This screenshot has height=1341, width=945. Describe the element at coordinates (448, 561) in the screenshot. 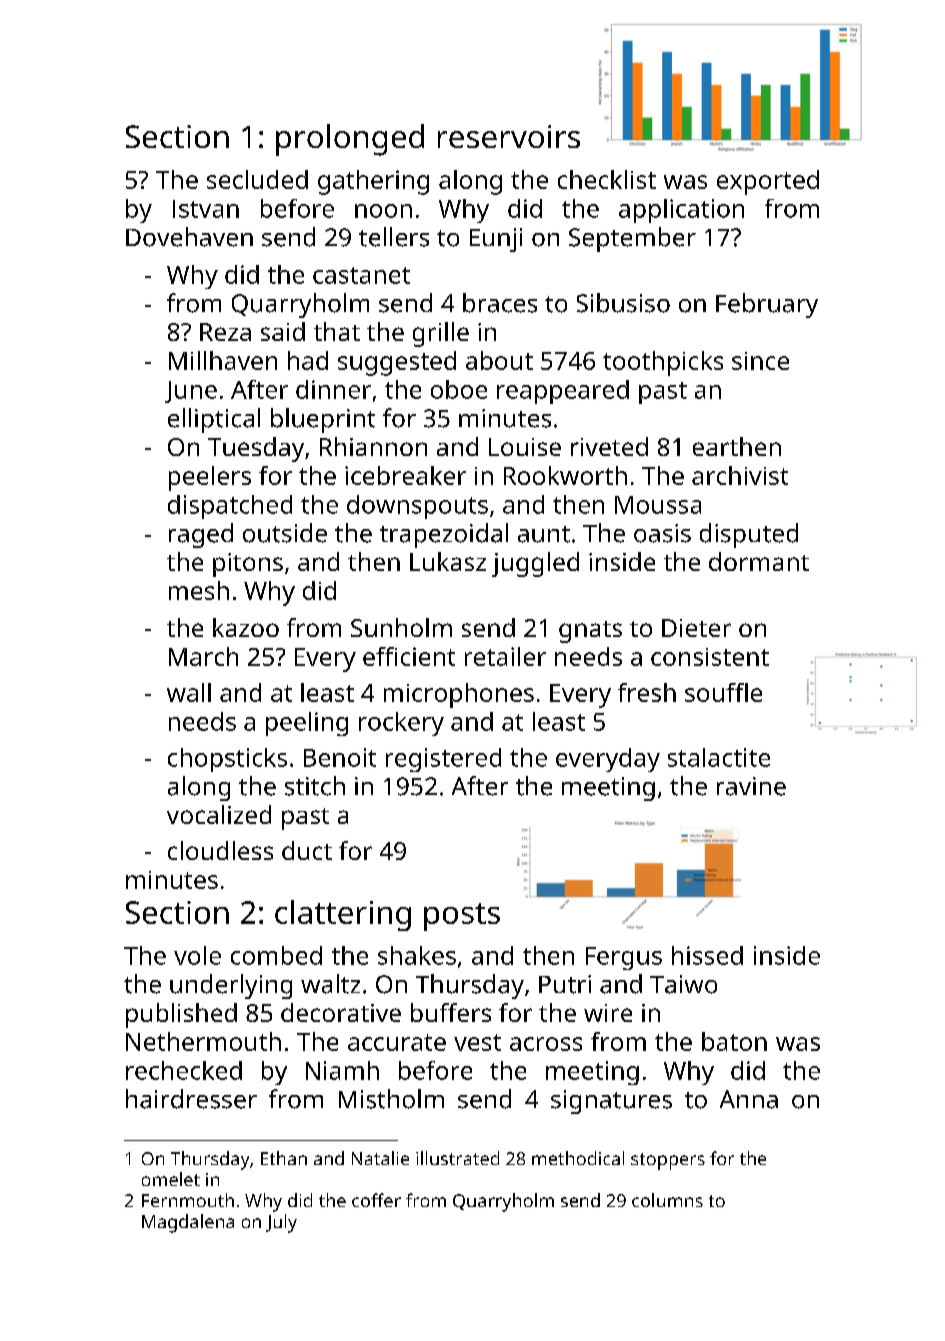

I see `Lukasz` at that location.
